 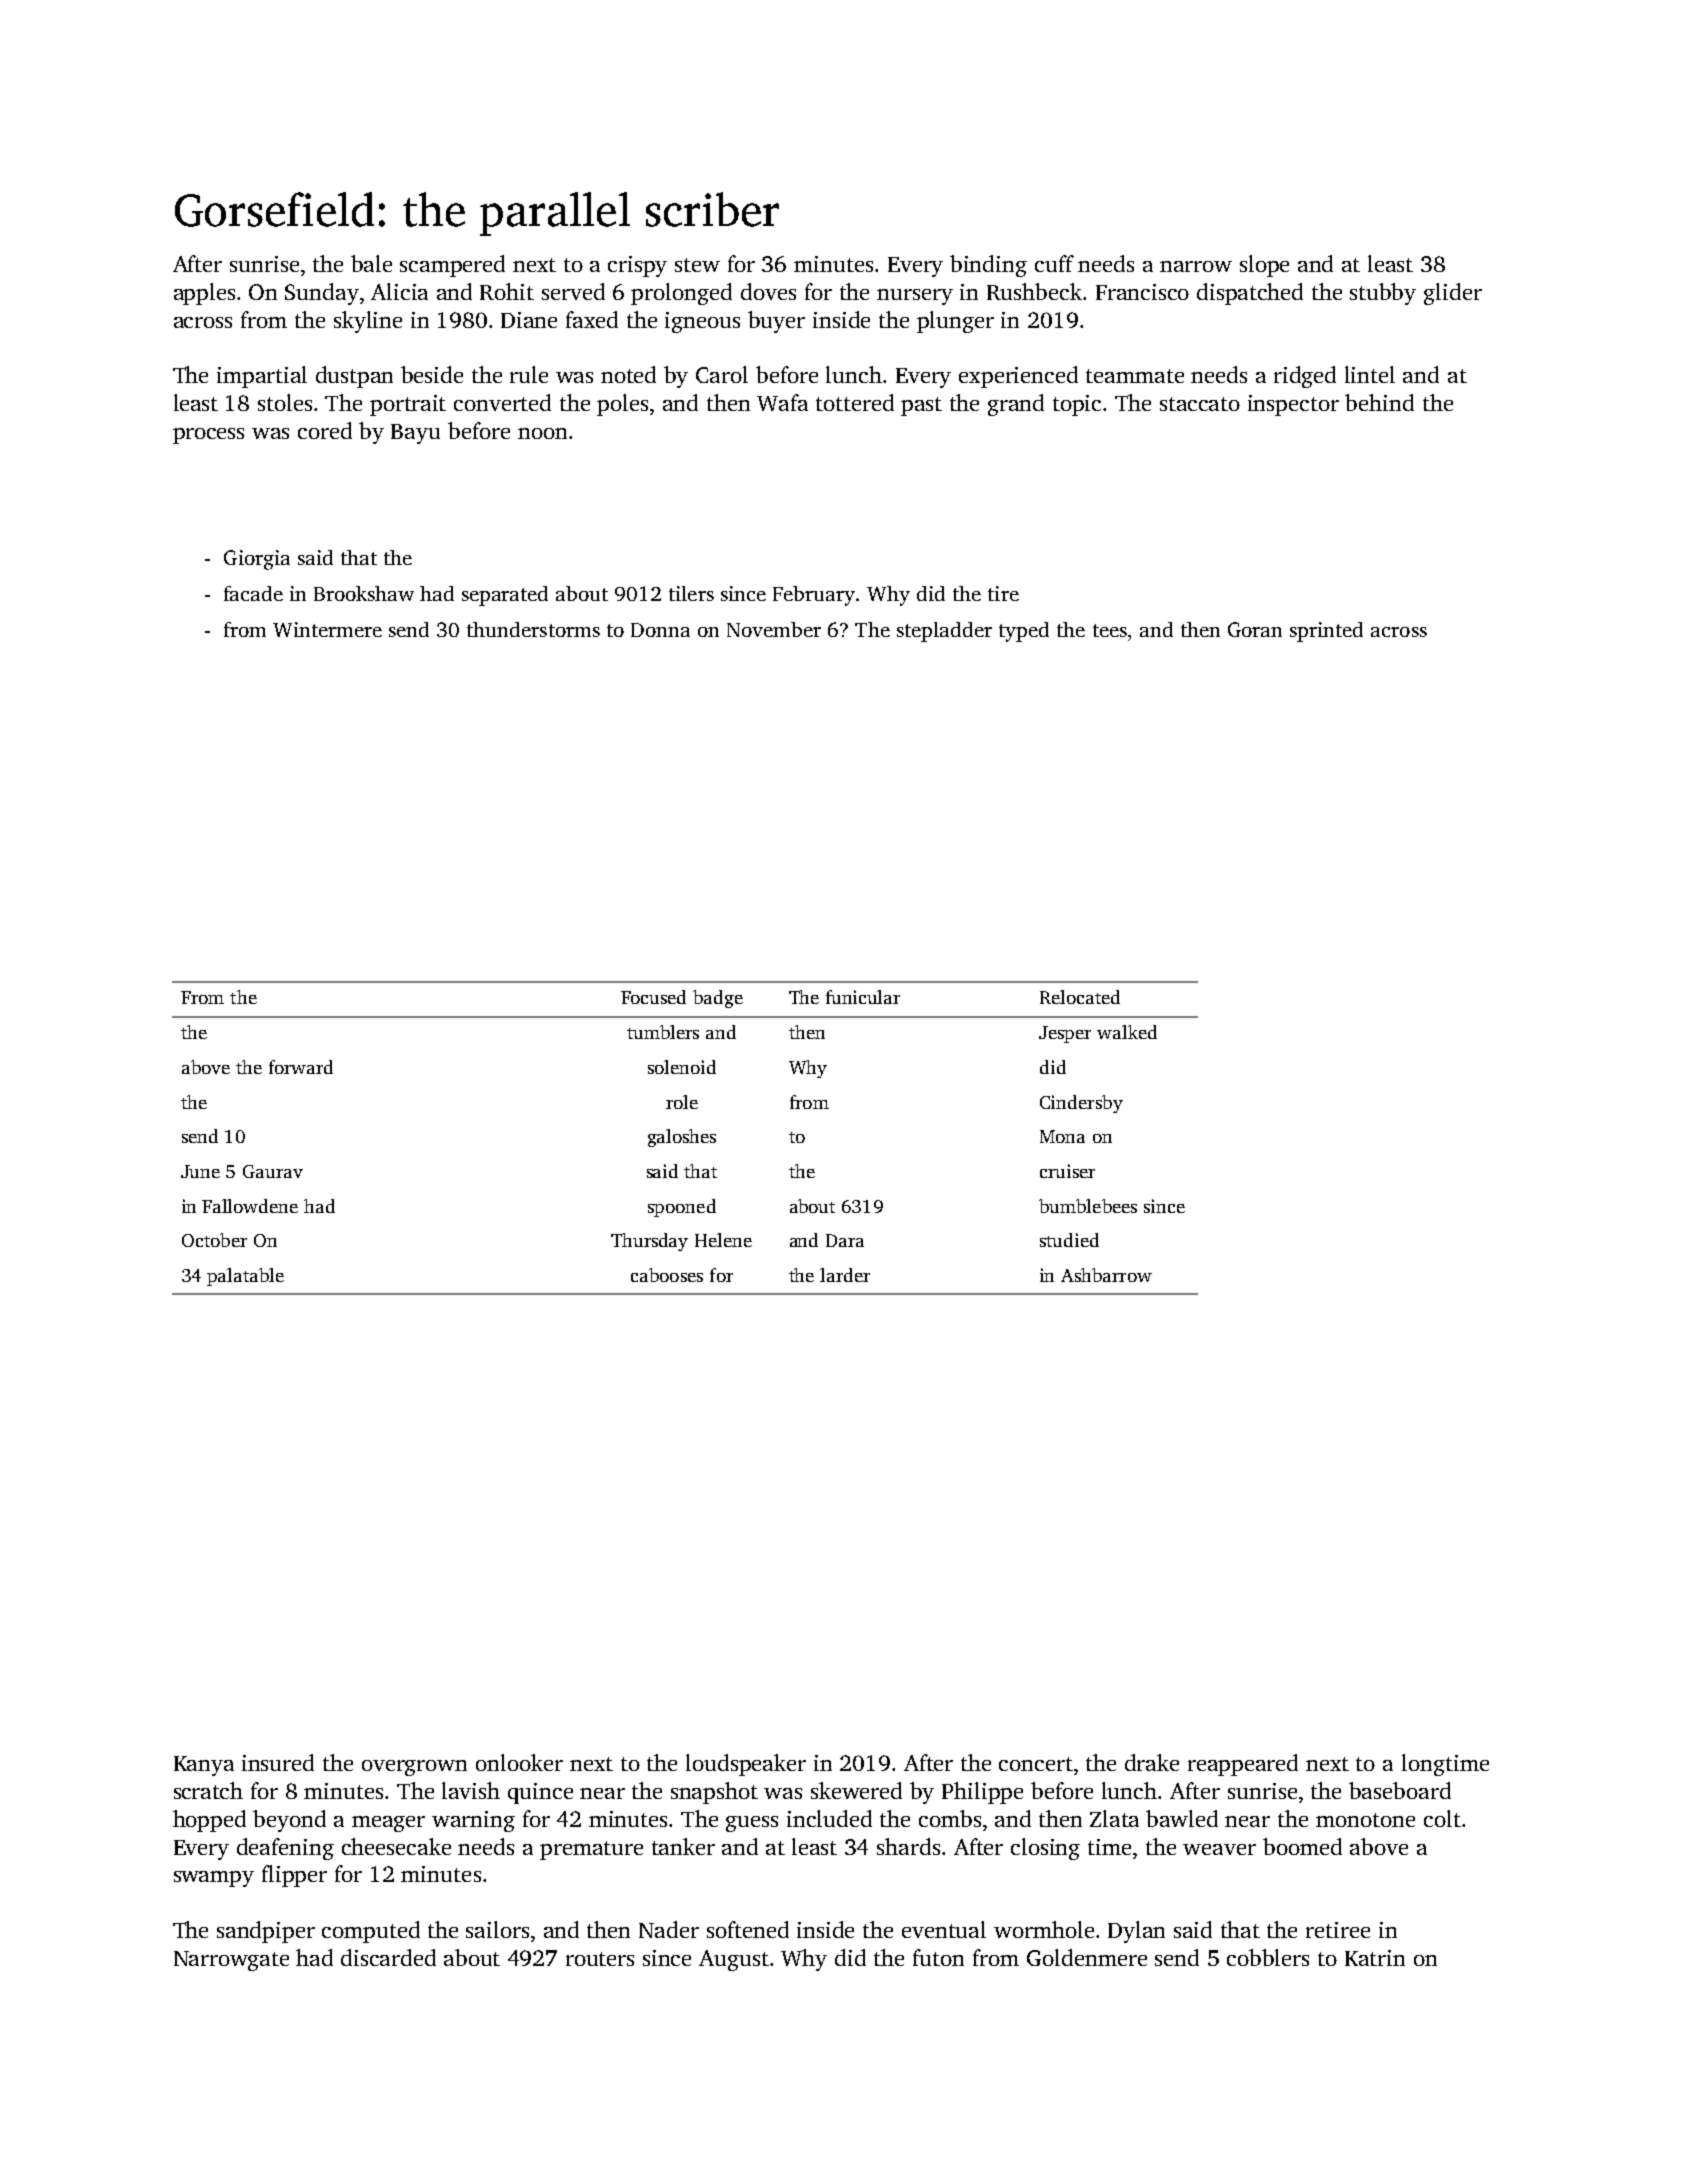 I want to click on apples, so click(x=204, y=294).
